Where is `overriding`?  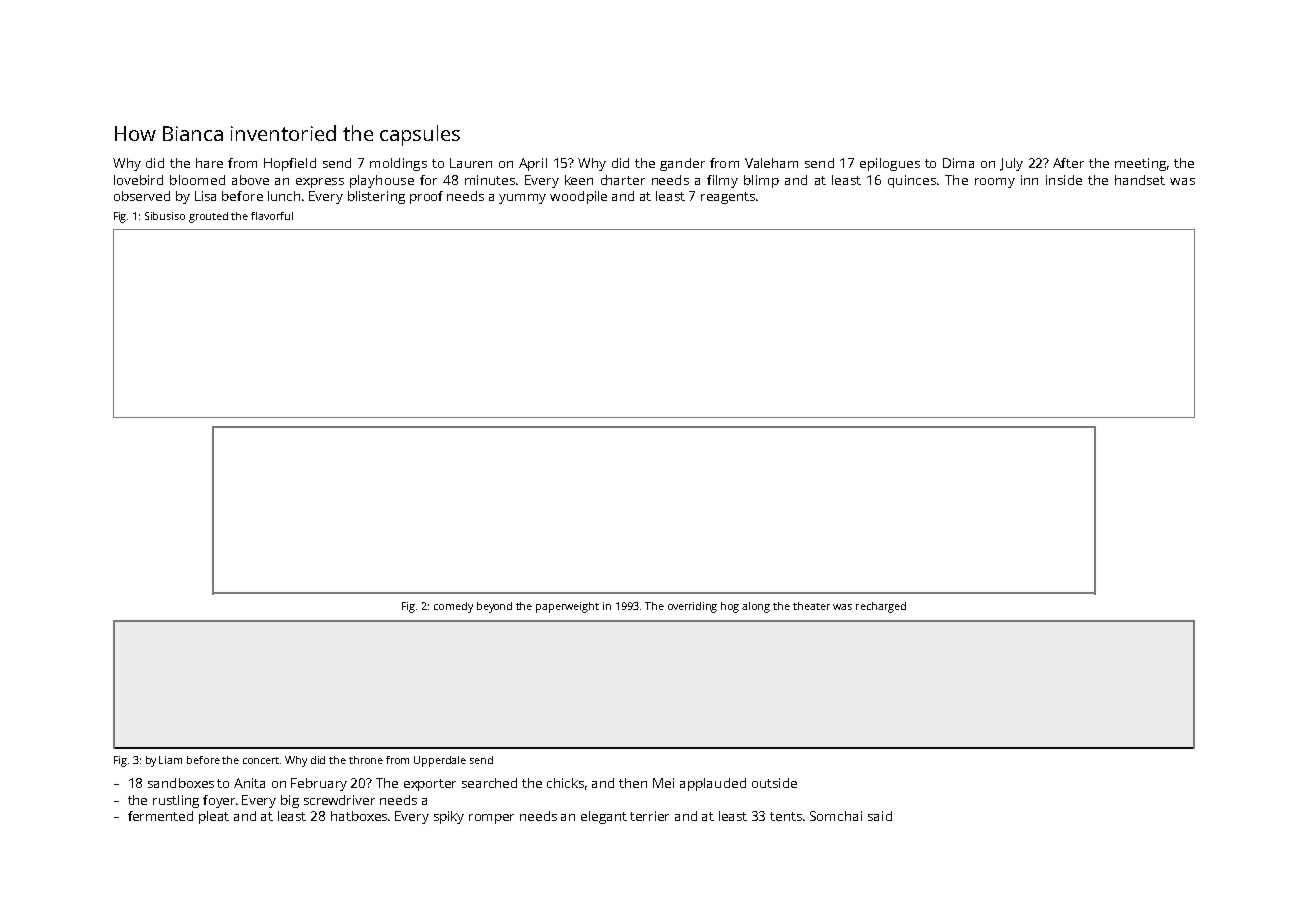
overriding is located at coordinates (692, 607).
